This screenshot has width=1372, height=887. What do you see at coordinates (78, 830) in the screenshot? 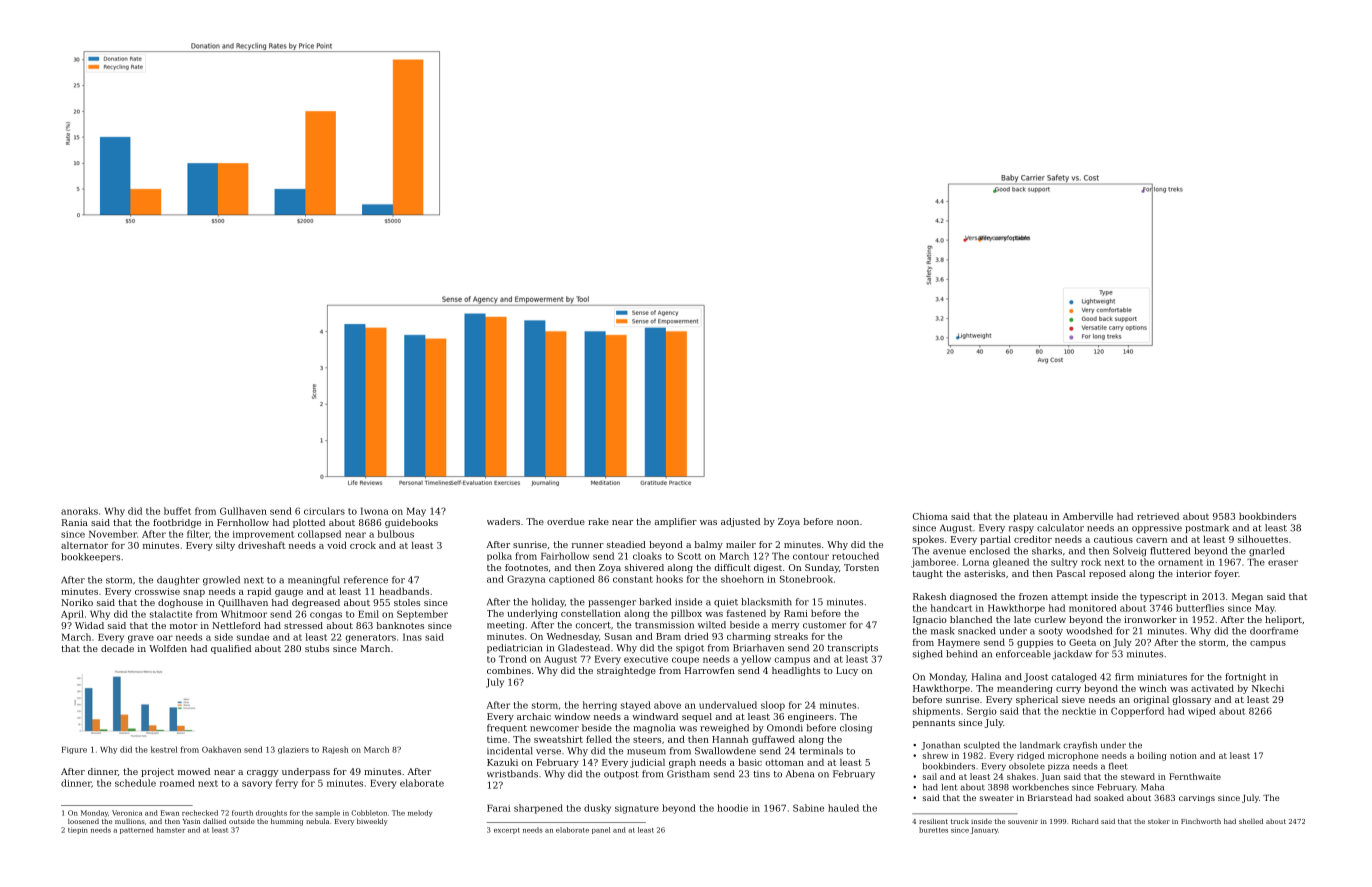
I see `tiepin` at bounding box center [78, 830].
